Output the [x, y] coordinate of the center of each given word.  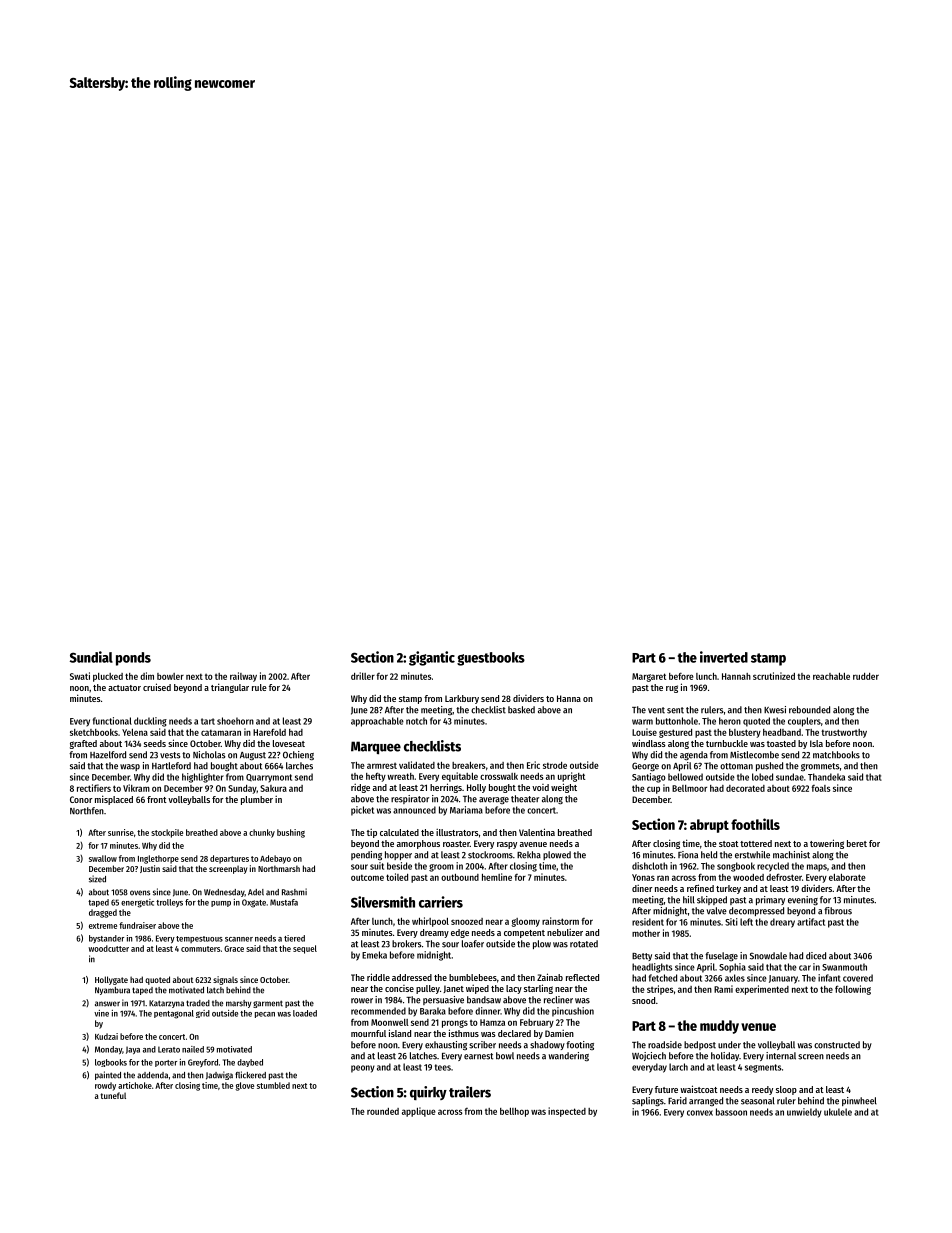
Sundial [91, 657]
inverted [724, 657]
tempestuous [199, 939]
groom [441, 868]
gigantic [432, 658]
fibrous [838, 911]
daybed [250, 1063]
